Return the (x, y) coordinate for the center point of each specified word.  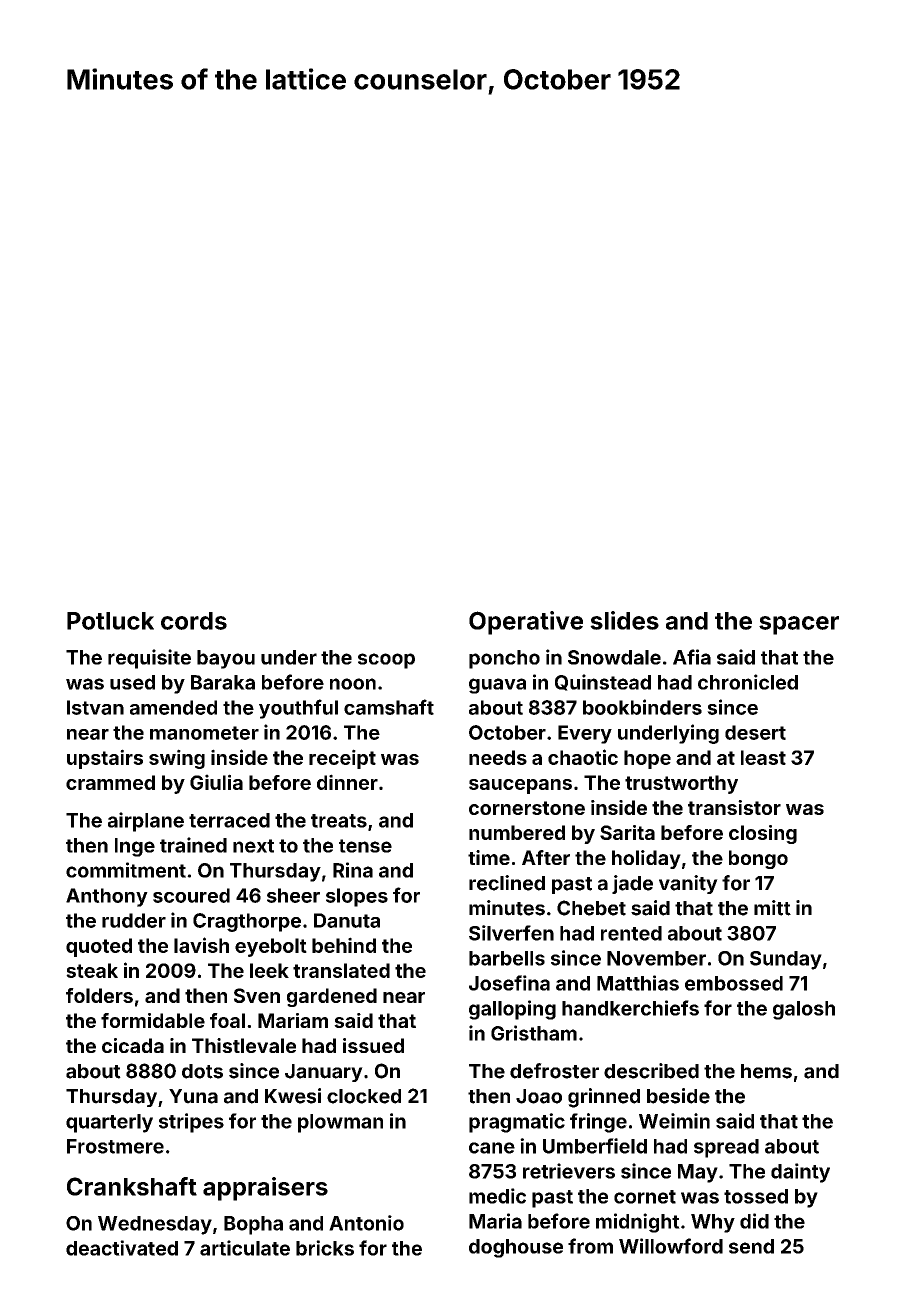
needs (498, 757)
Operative (526, 623)
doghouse (516, 1248)
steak (92, 970)
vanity (688, 884)
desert (755, 732)
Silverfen (511, 933)
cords (194, 621)
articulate (245, 1248)
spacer (799, 625)
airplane (146, 822)
